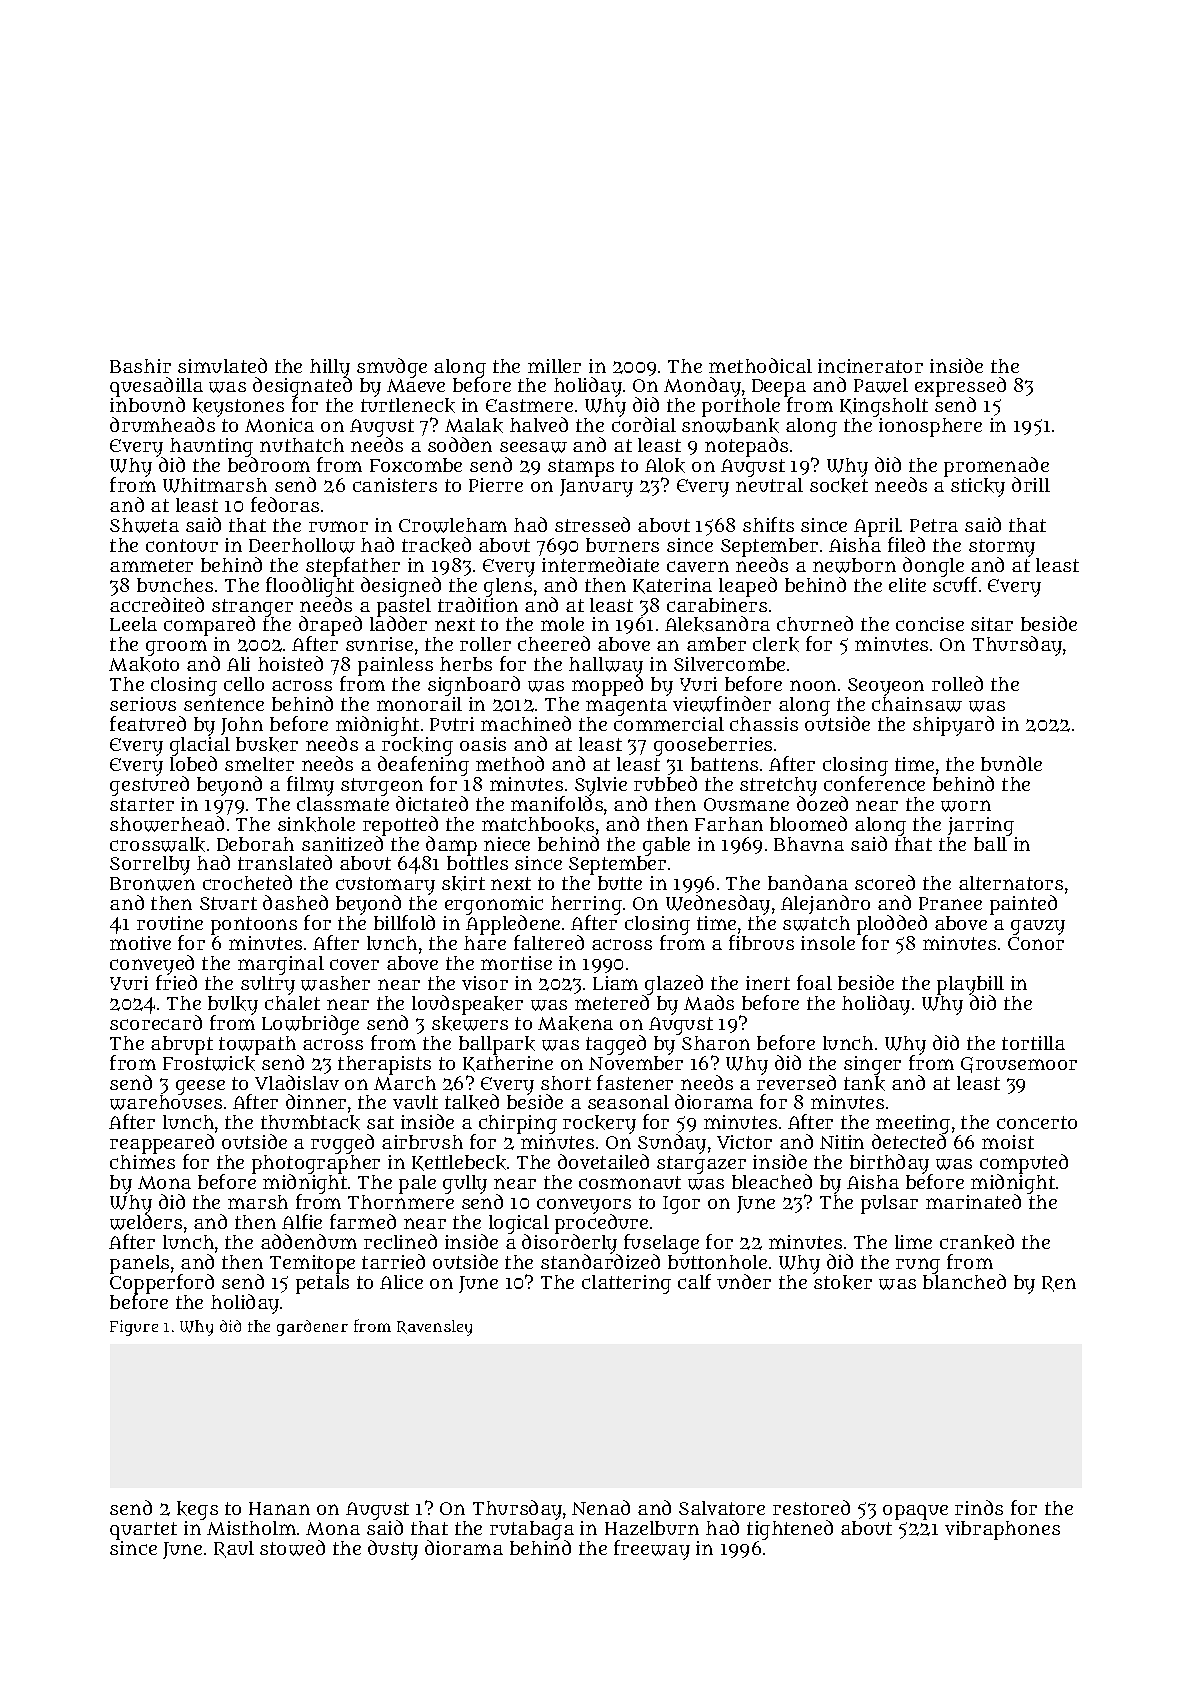 The image size is (1192, 1686). Describe the element at coordinates (519, 1224) in the image. I see `logical` at that location.
